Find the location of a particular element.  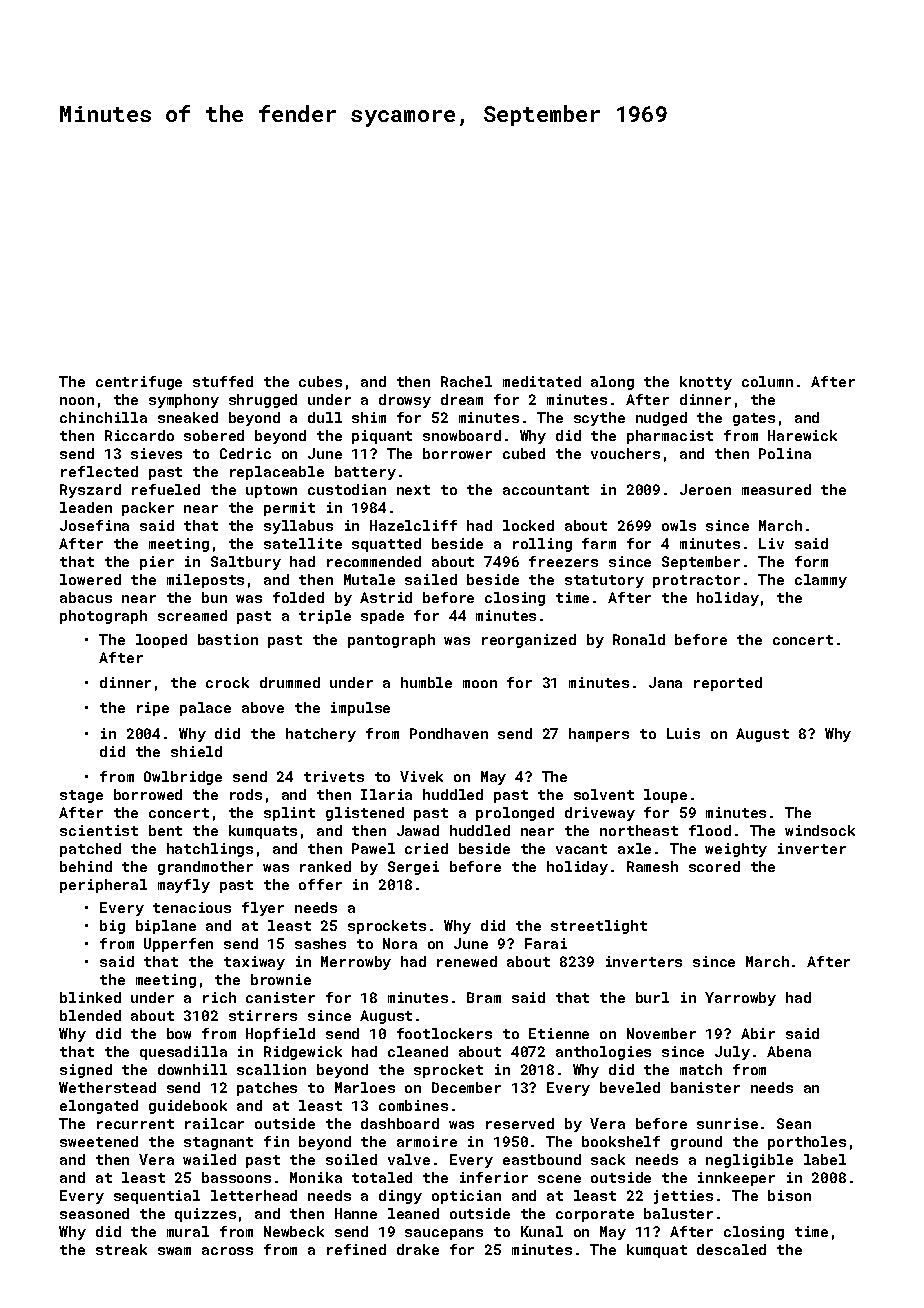

Harewick is located at coordinates (802, 435).
